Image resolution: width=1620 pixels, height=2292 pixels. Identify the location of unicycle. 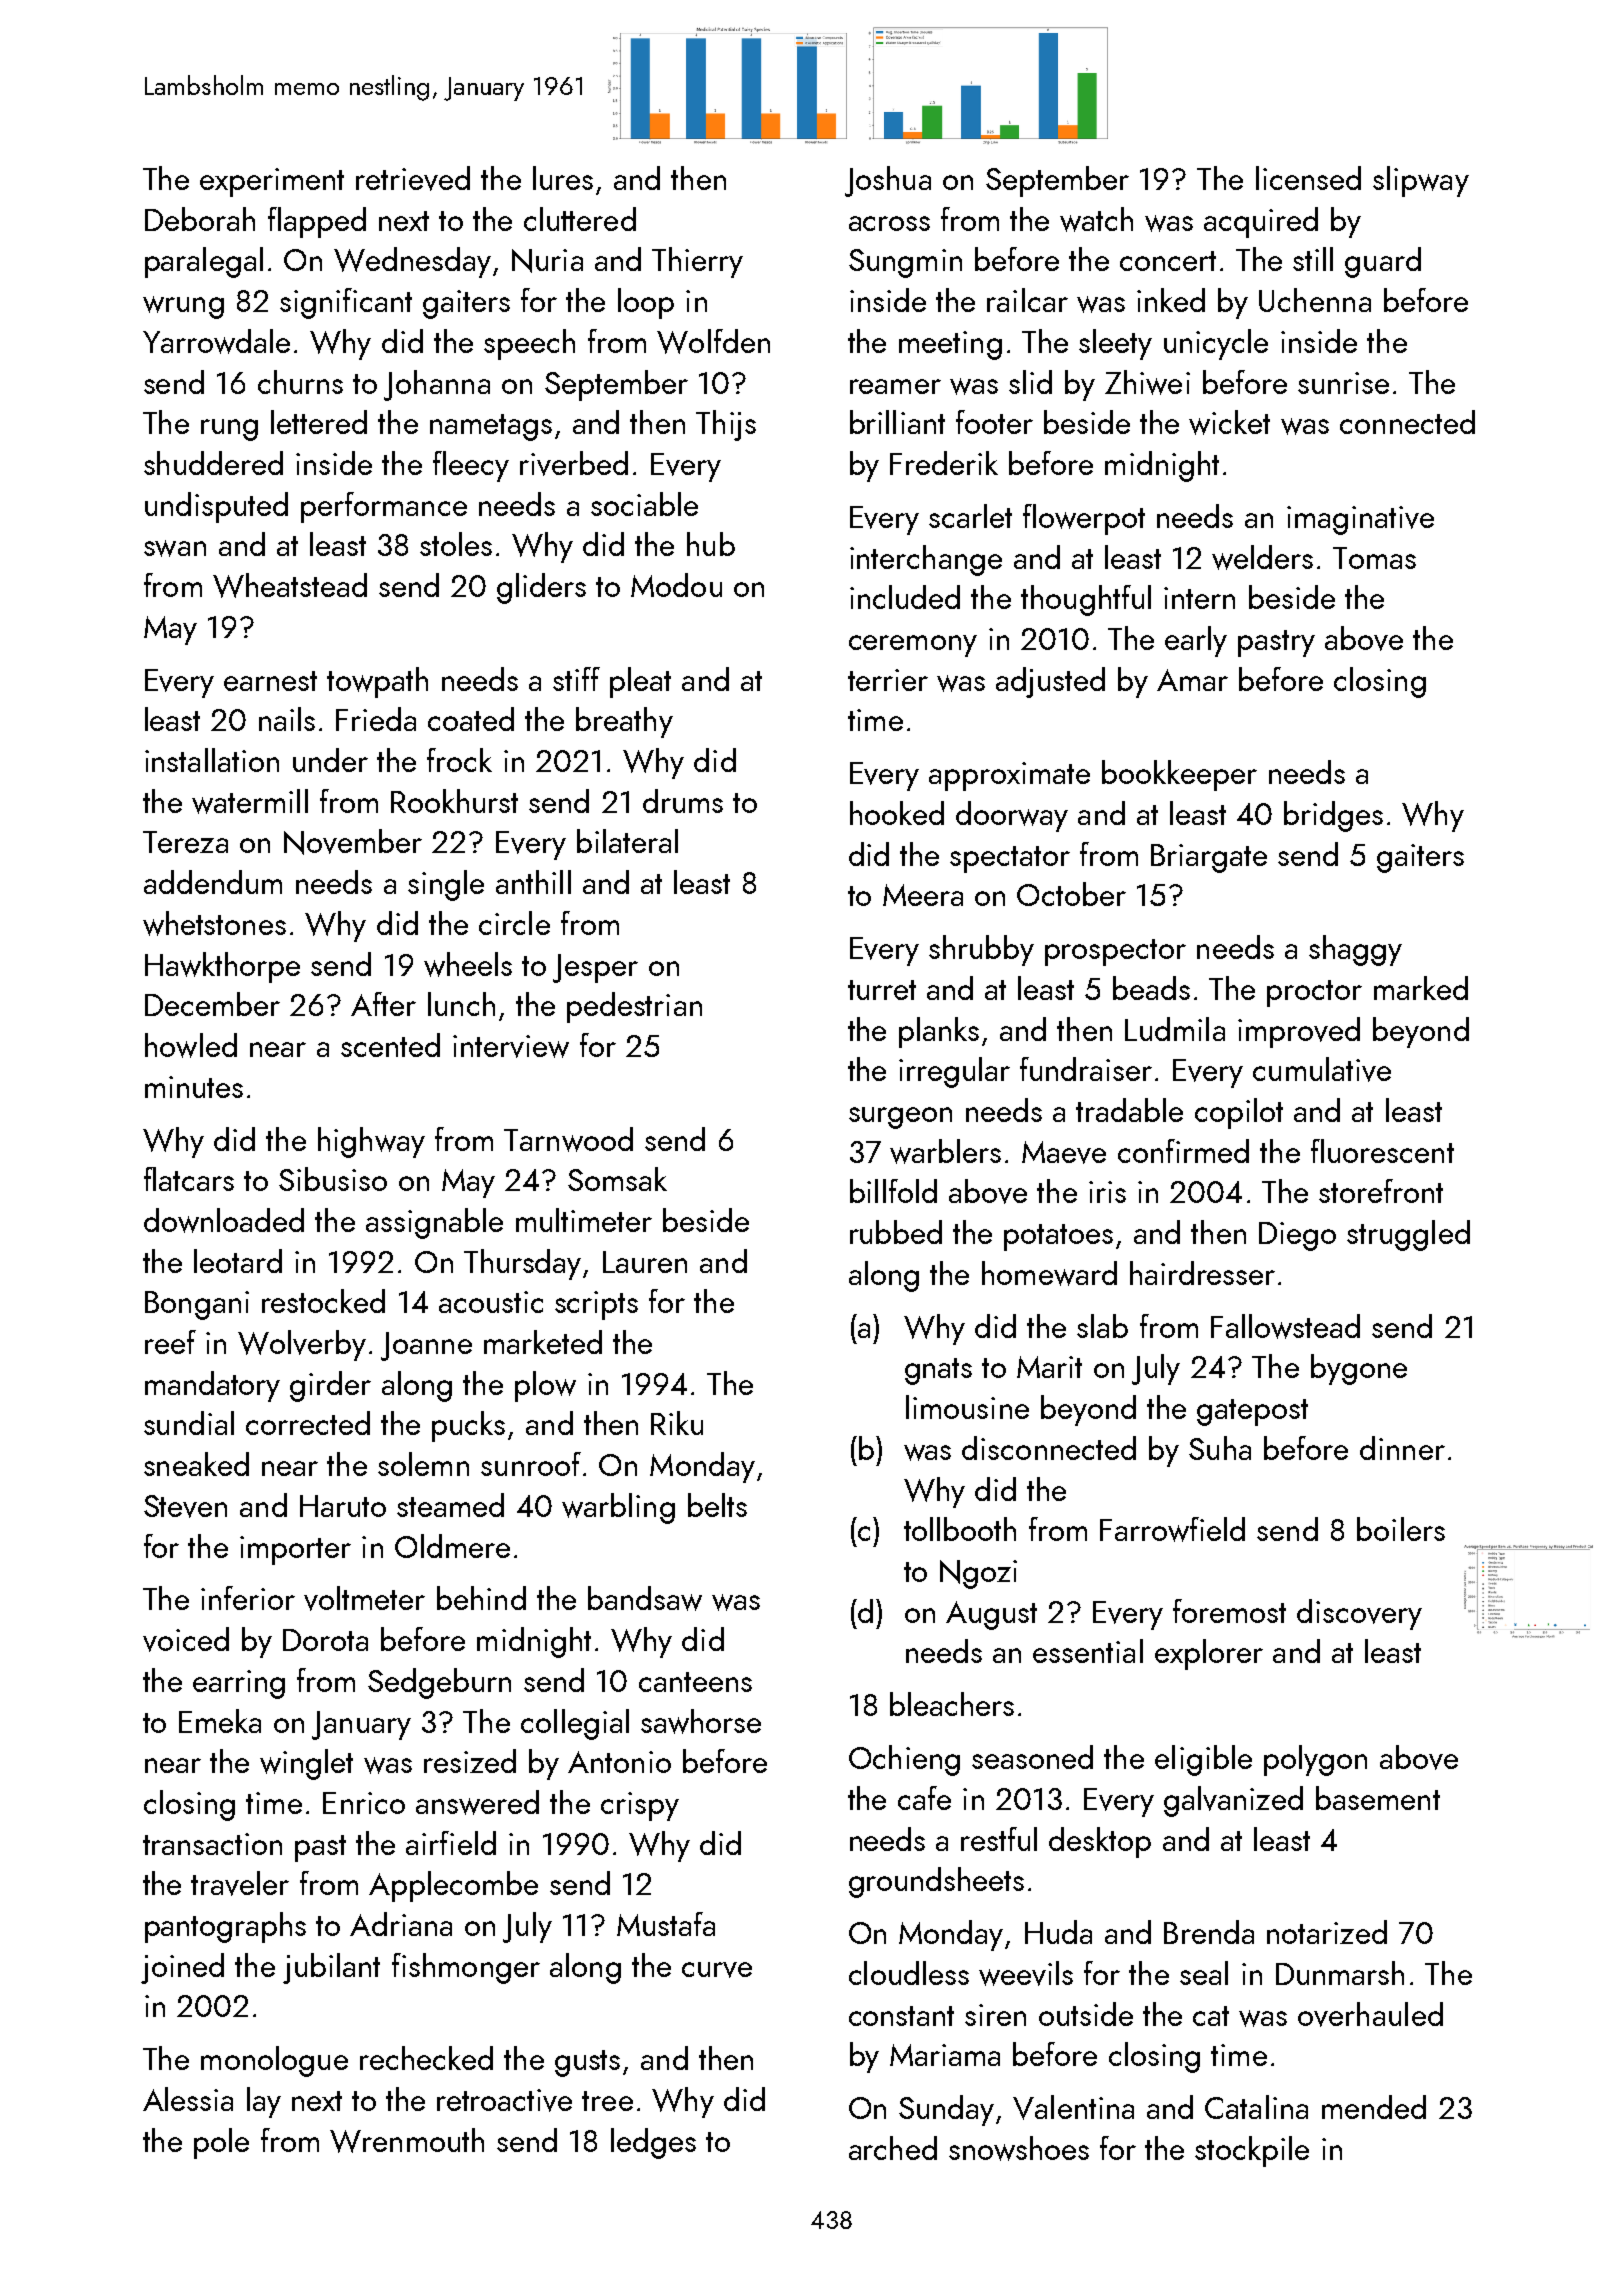
(1216, 344).
